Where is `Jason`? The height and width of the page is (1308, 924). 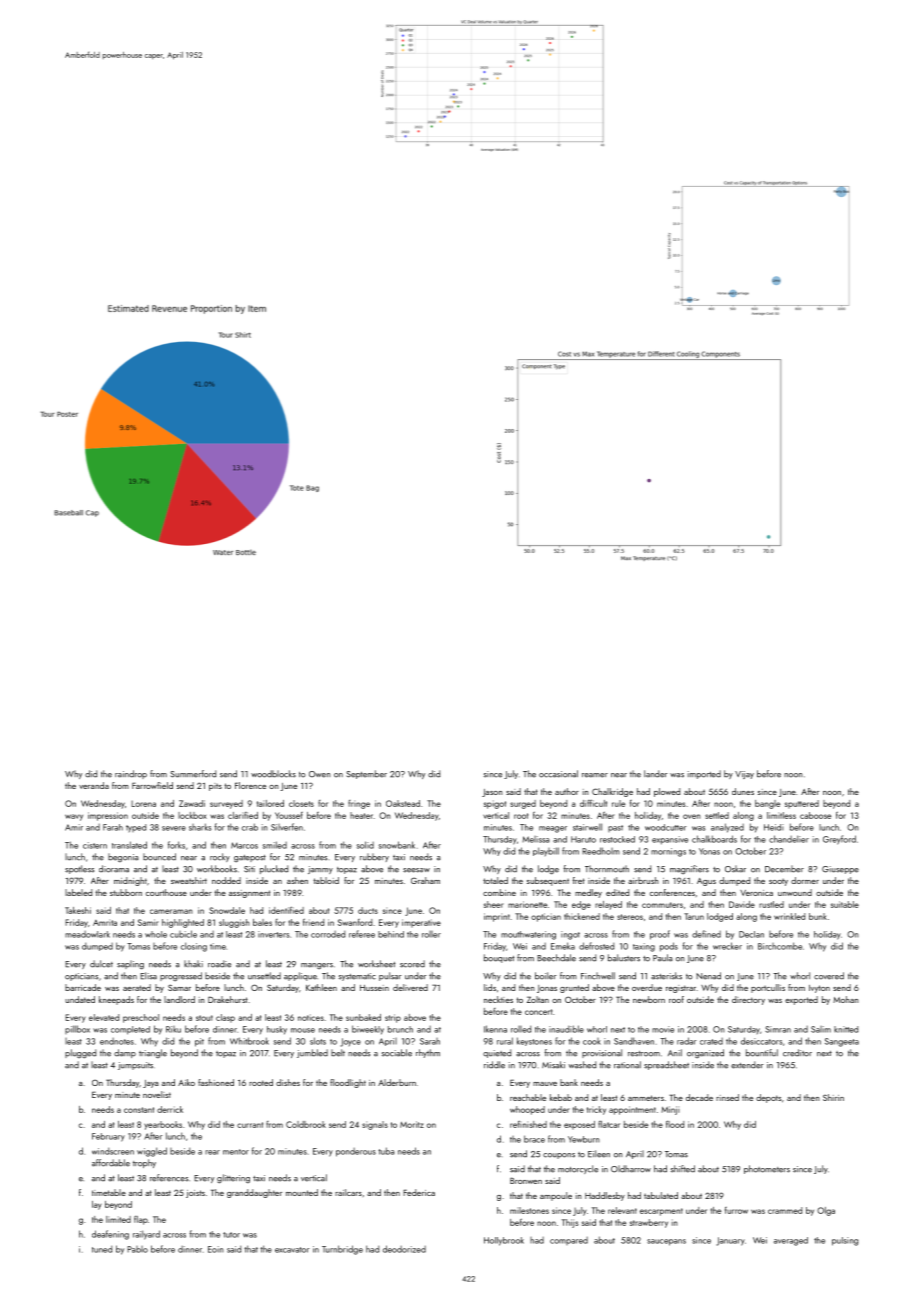 Jason is located at coordinates (492, 793).
